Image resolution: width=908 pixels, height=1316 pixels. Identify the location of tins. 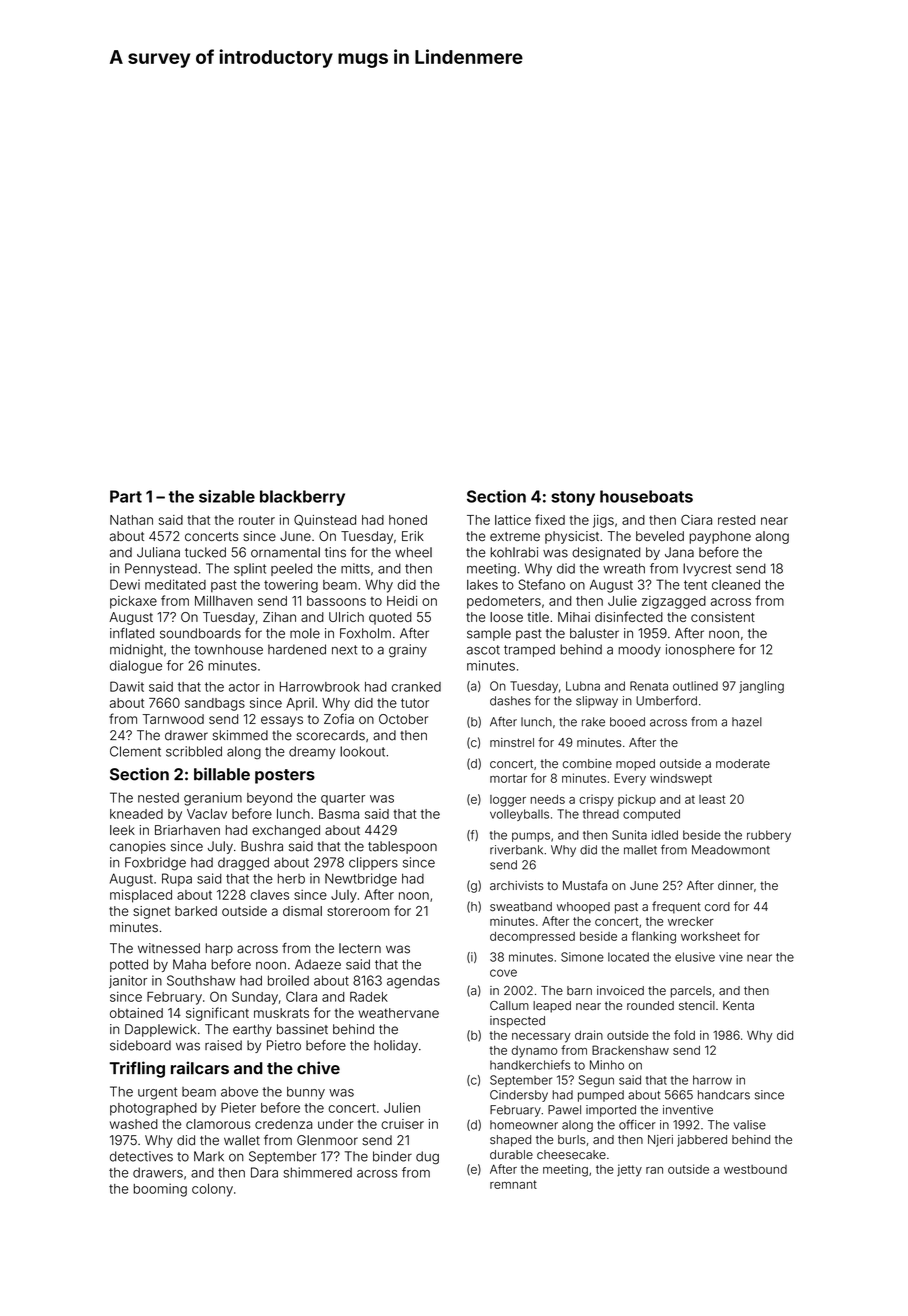
(335, 552).
